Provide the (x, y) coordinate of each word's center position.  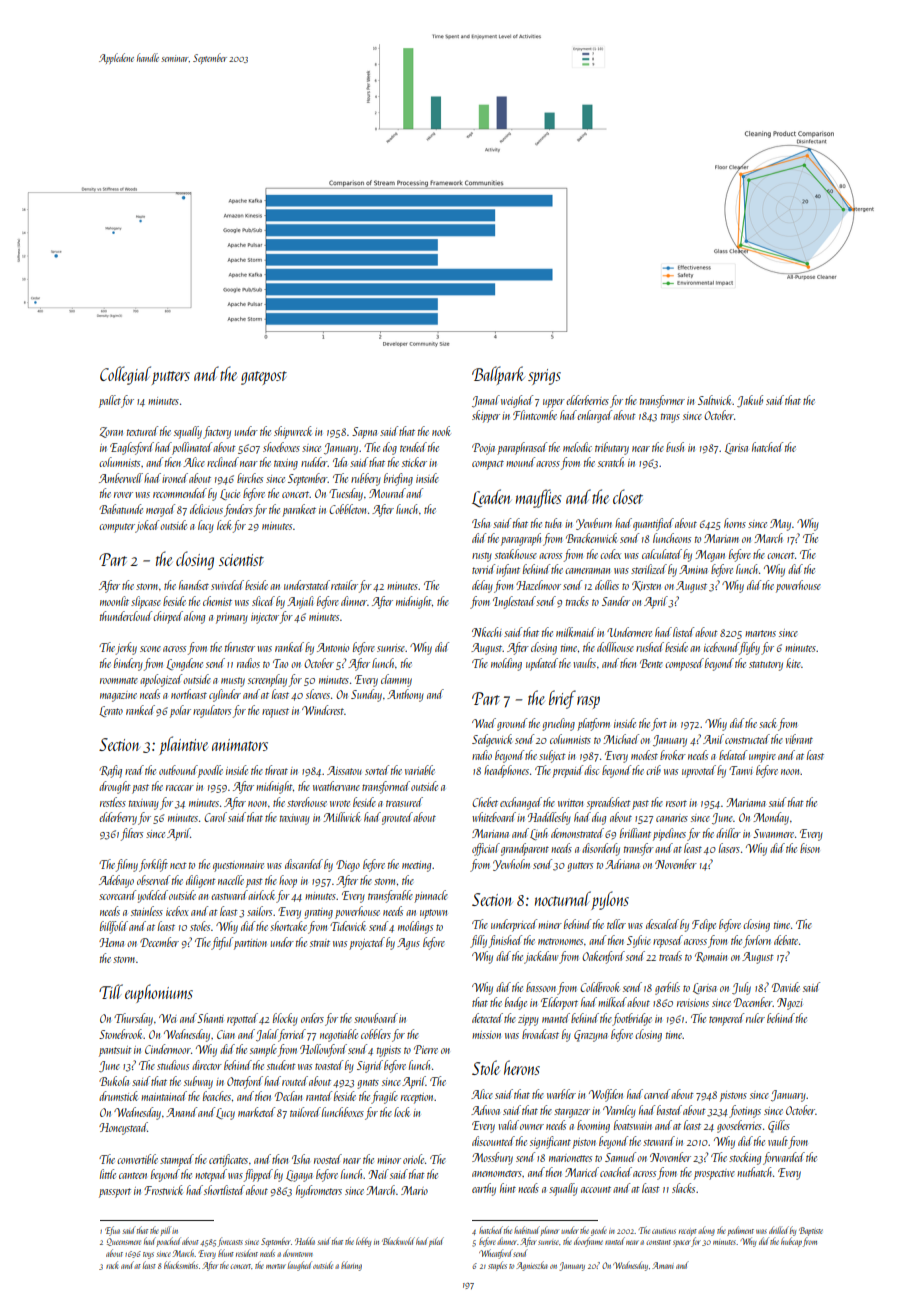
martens (760, 633)
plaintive (183, 745)
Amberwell (121, 478)
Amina (693, 569)
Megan (710, 556)
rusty (482, 557)
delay (482, 586)
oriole (413, 1159)
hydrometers (319, 1191)
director (207, 1065)
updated (542, 664)
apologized (161, 680)
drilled (779, 1230)
